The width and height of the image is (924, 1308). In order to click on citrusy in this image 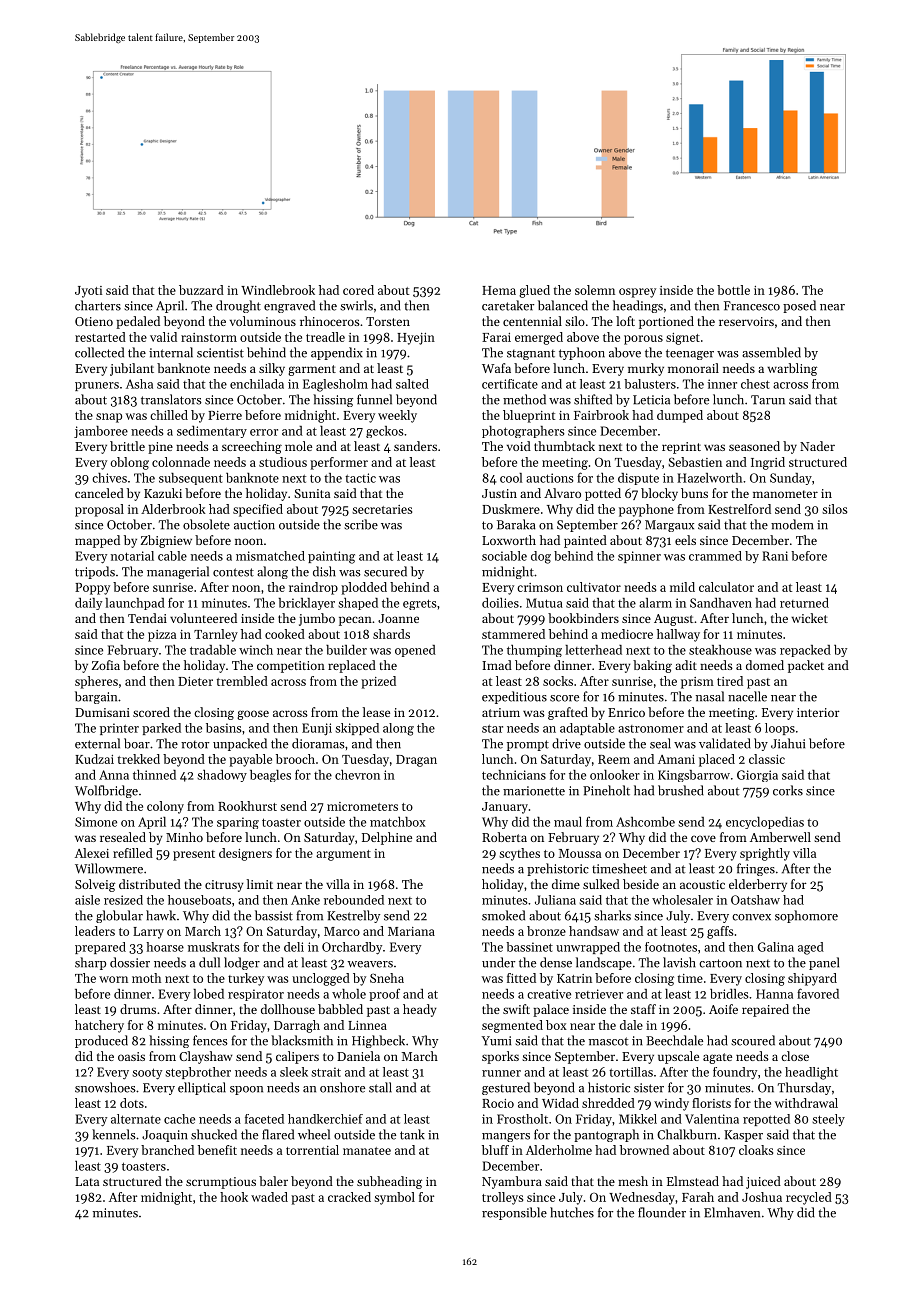, I will do `click(224, 886)`.
